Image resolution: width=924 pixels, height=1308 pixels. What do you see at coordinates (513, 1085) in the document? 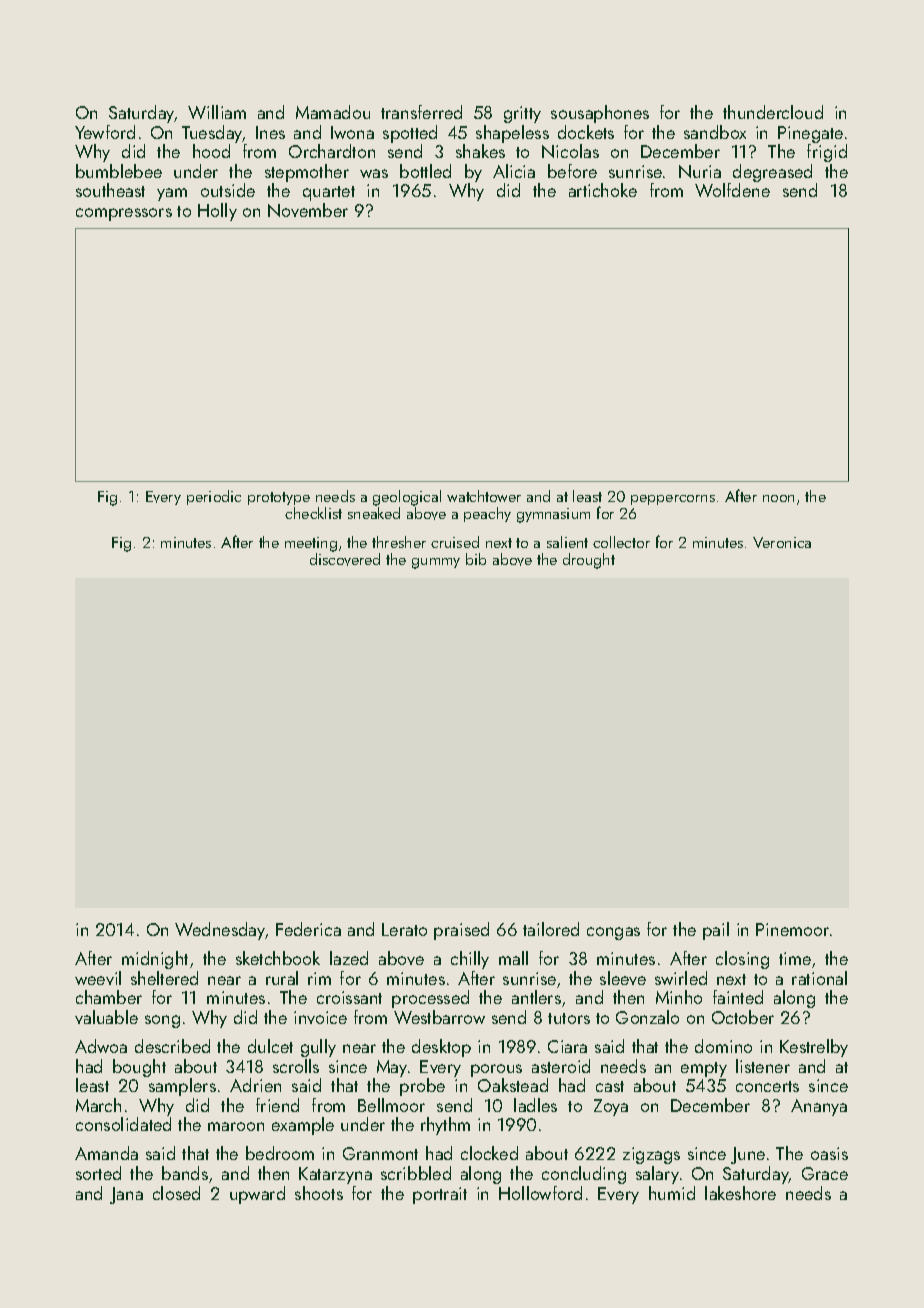
I see `Oakstead` at bounding box center [513, 1085].
